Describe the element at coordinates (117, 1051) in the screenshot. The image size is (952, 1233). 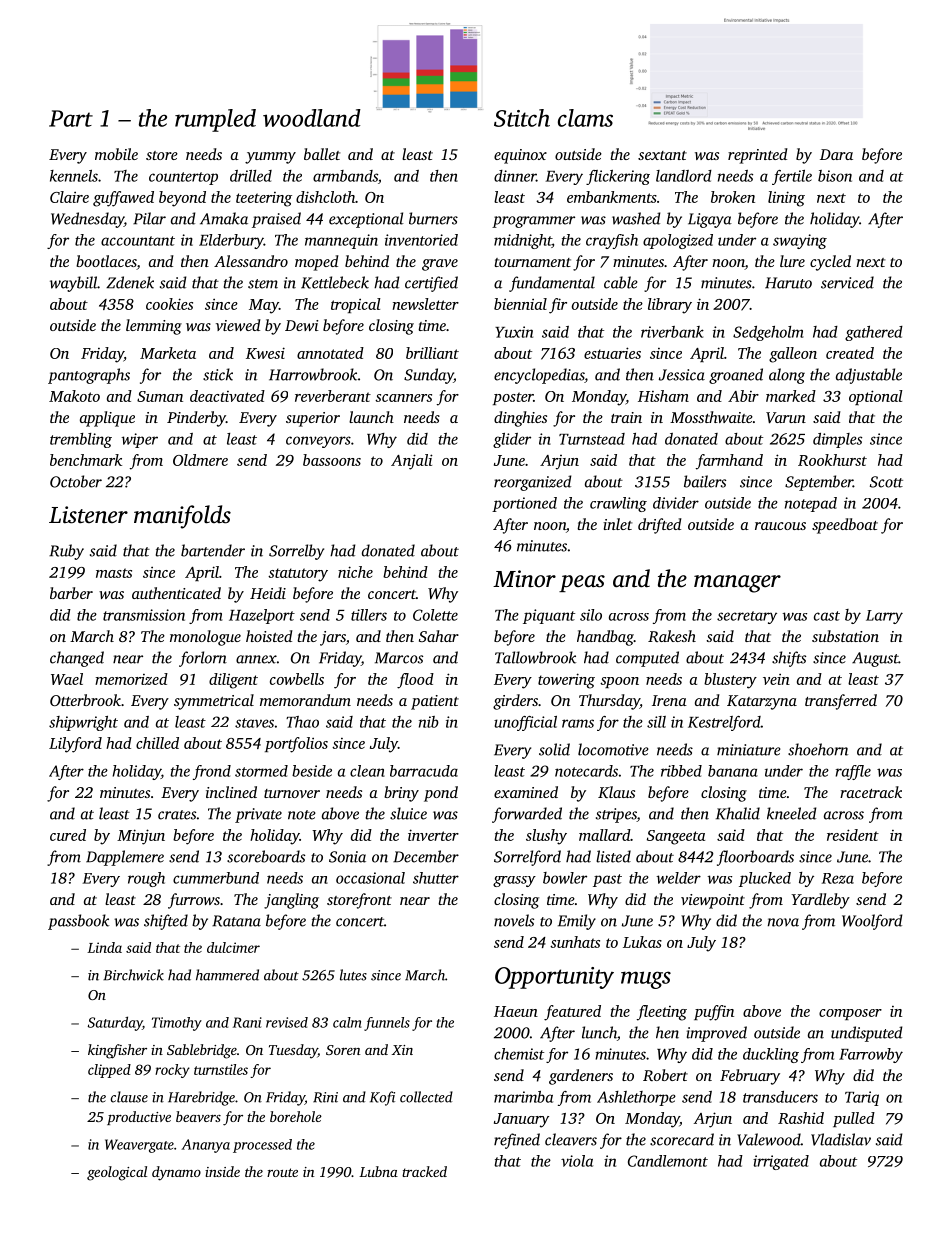
I see `kingfisher` at that location.
